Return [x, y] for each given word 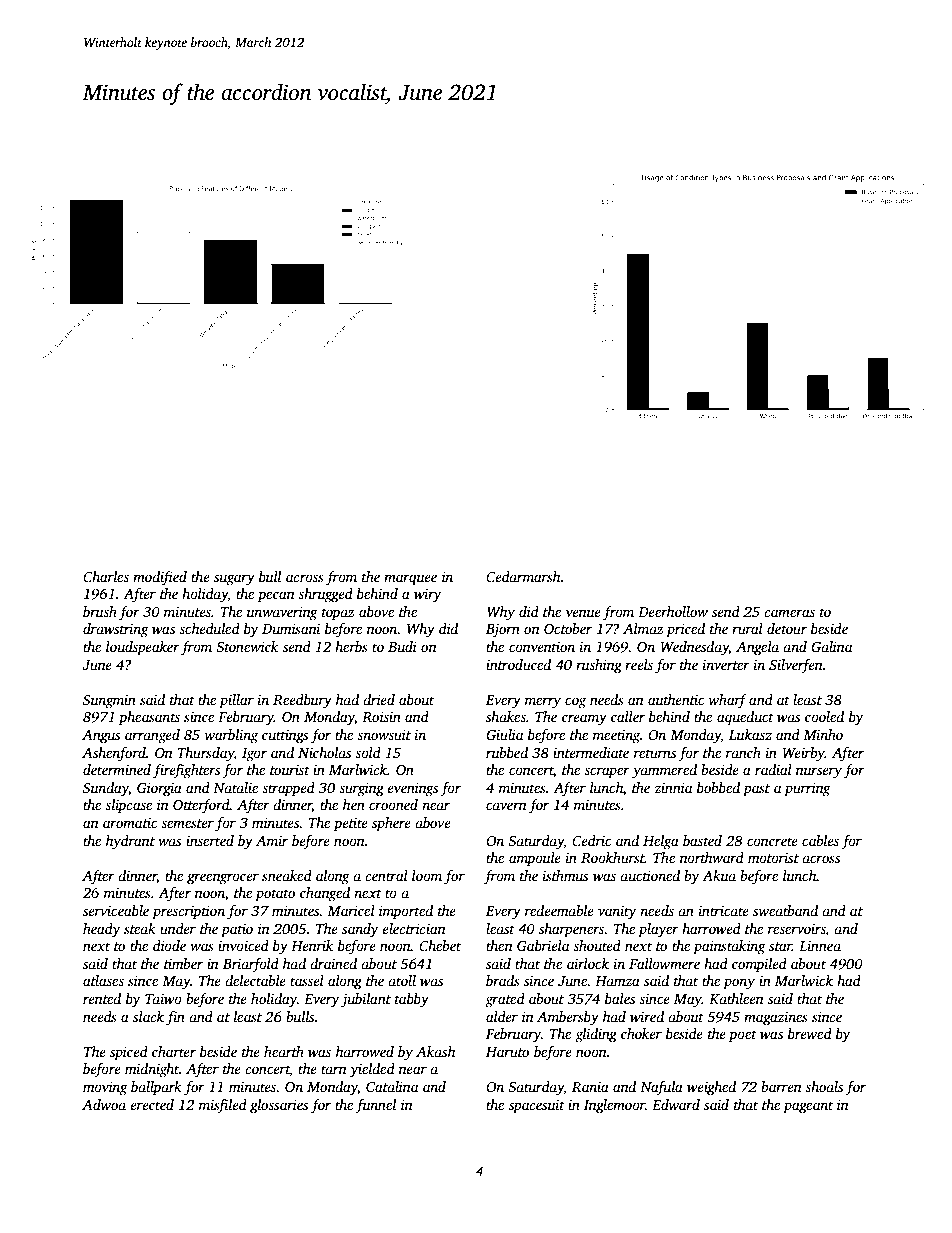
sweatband [785, 910]
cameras [789, 613]
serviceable [116, 910]
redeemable [559, 910]
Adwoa [104, 1104]
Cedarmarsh [523, 576]
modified [160, 578]
